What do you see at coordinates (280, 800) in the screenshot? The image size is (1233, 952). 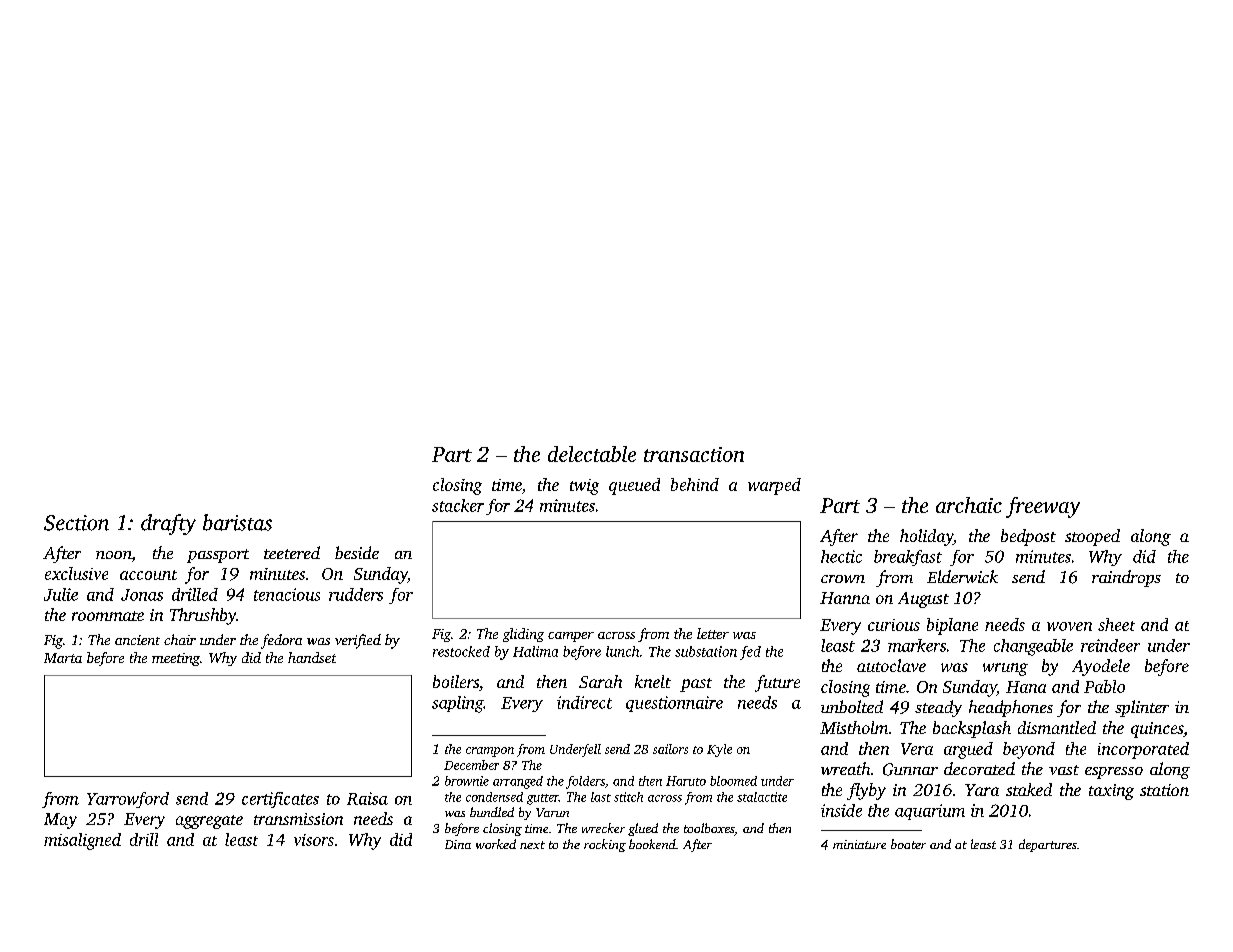 I see `certificates` at bounding box center [280, 800].
